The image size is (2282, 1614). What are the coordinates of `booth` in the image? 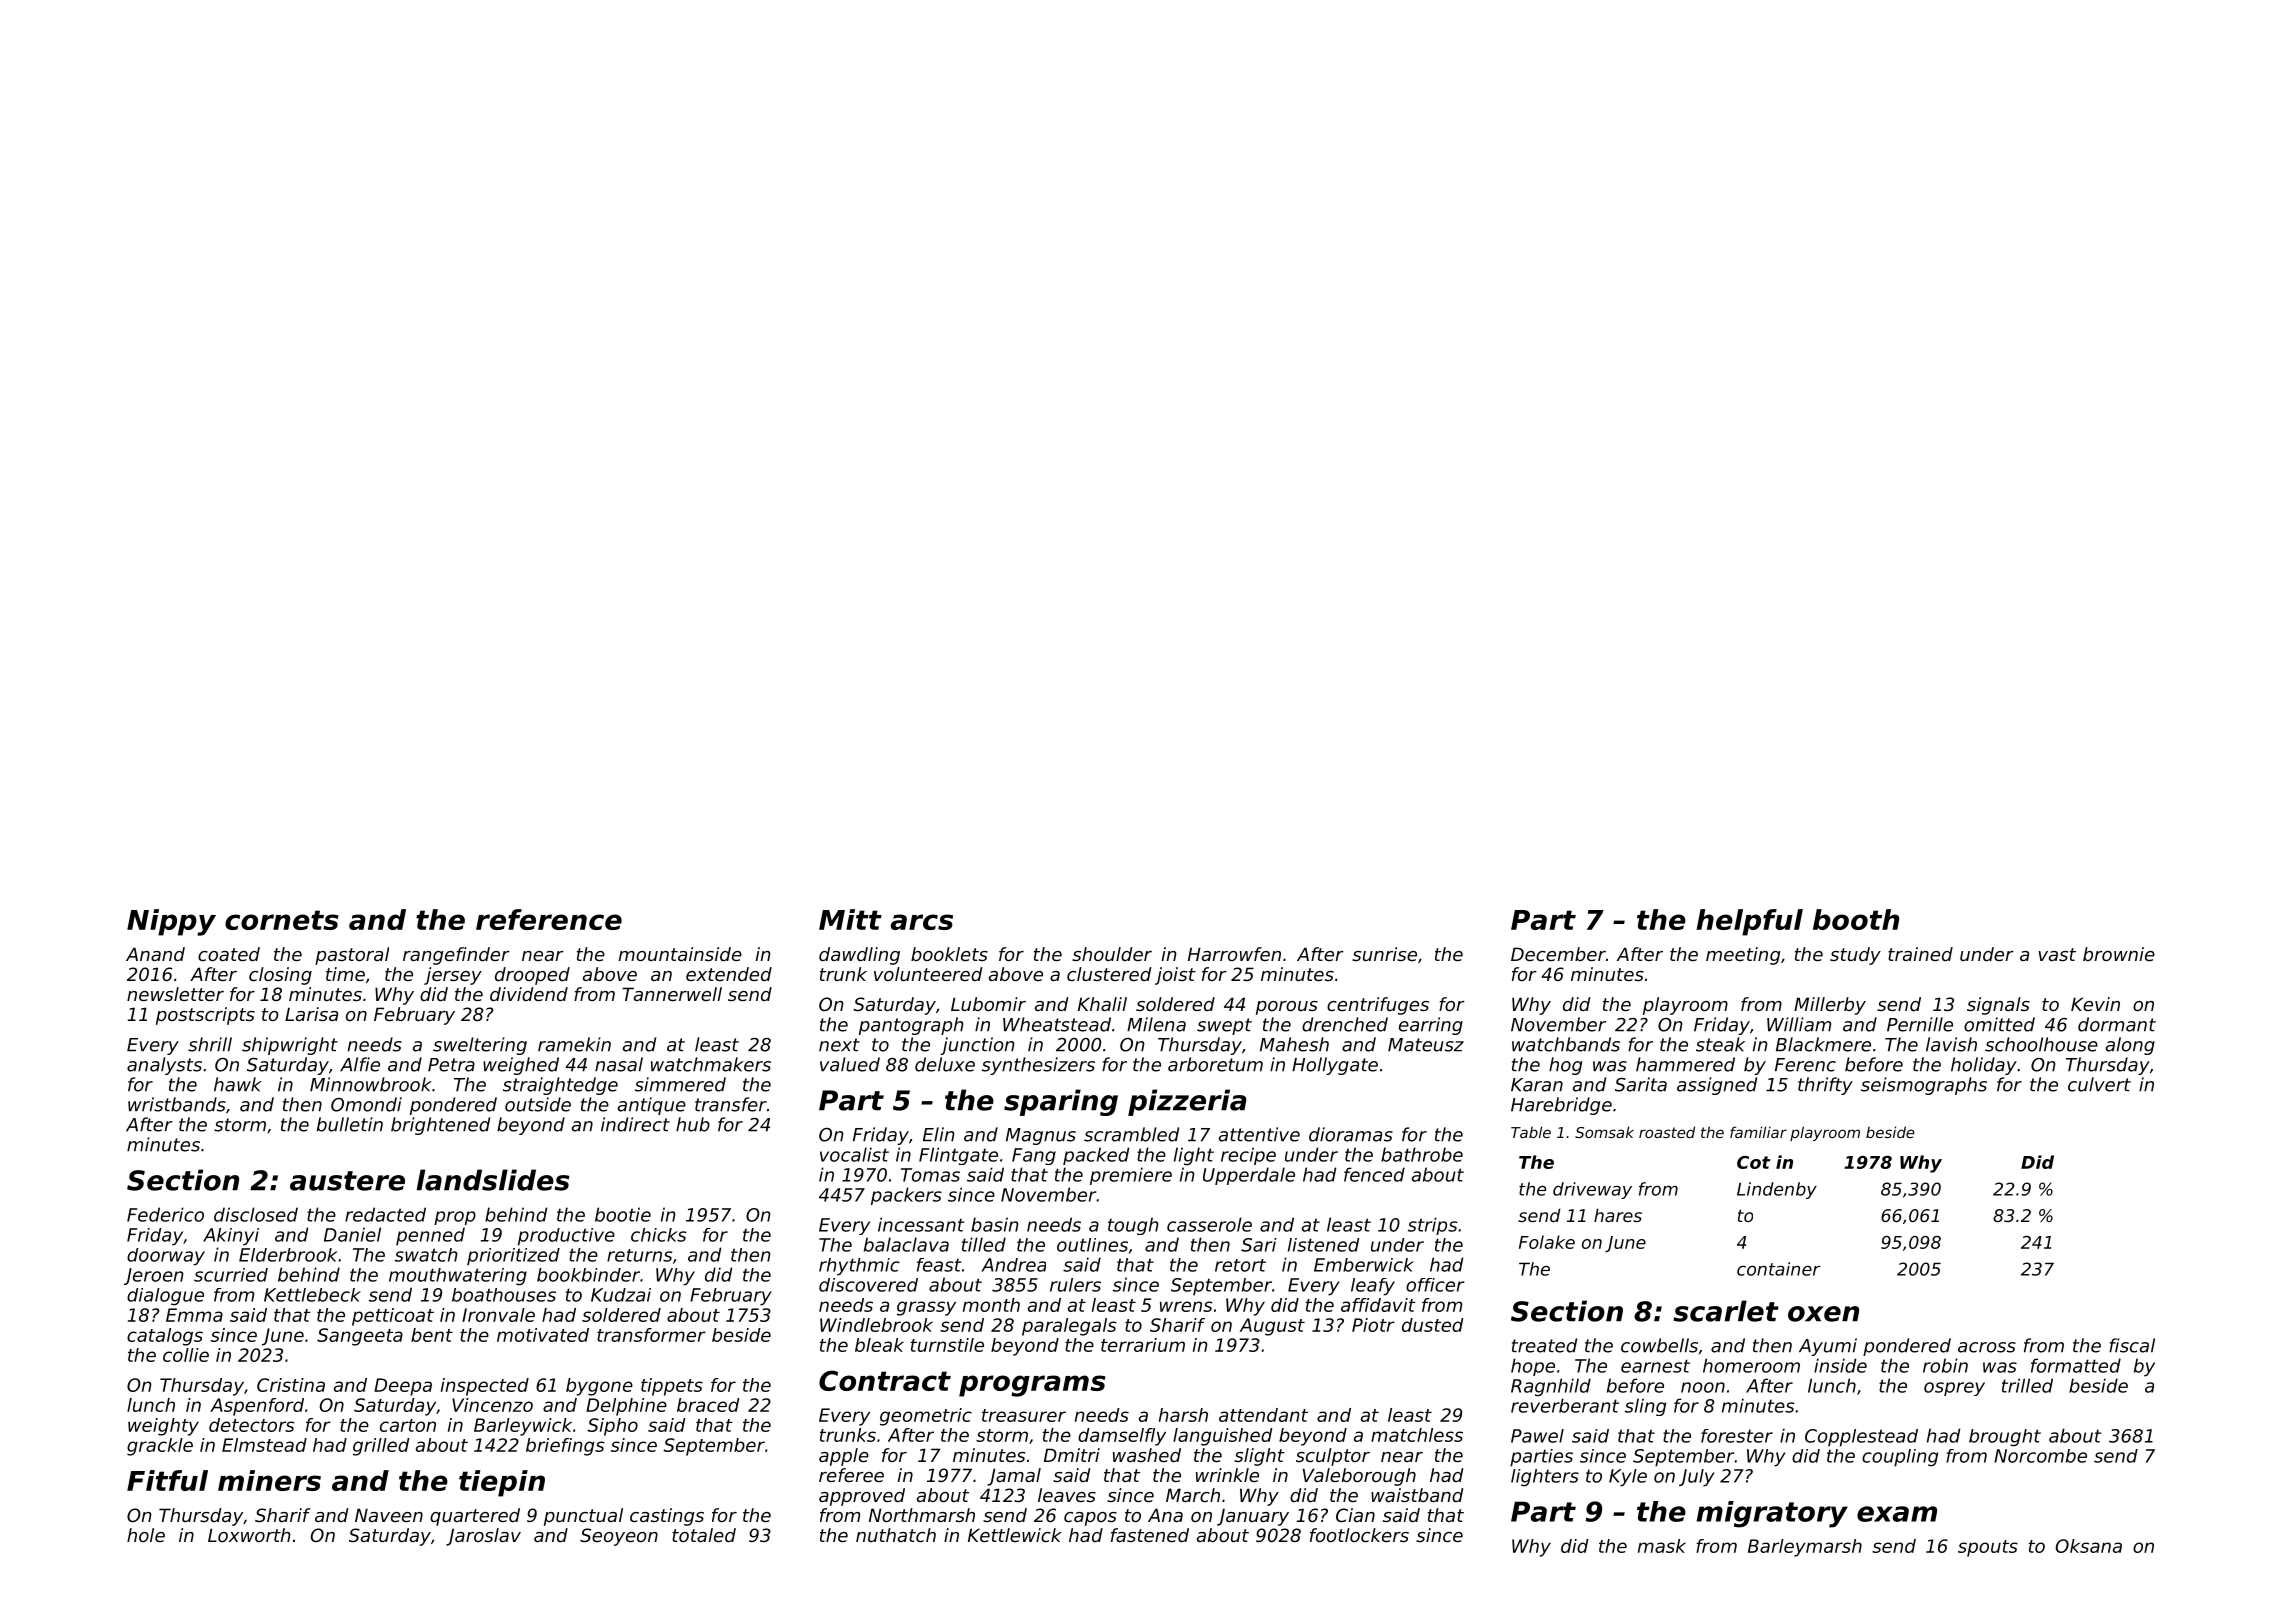 It's located at (1856, 919).
